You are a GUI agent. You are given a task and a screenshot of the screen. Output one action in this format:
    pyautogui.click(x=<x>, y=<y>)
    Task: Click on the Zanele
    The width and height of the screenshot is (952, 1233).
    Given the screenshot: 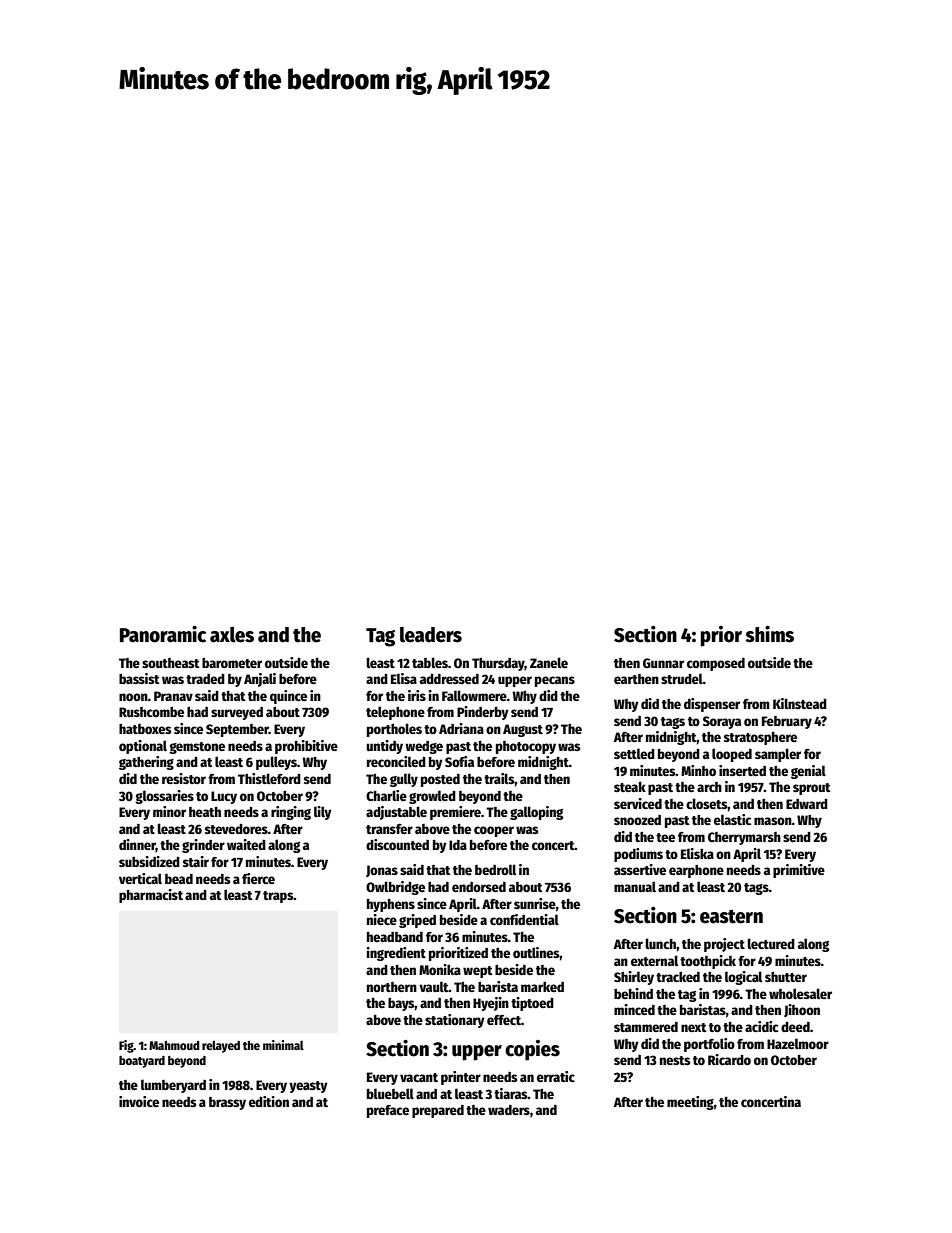 What is the action you would take?
    pyautogui.click(x=549, y=662)
